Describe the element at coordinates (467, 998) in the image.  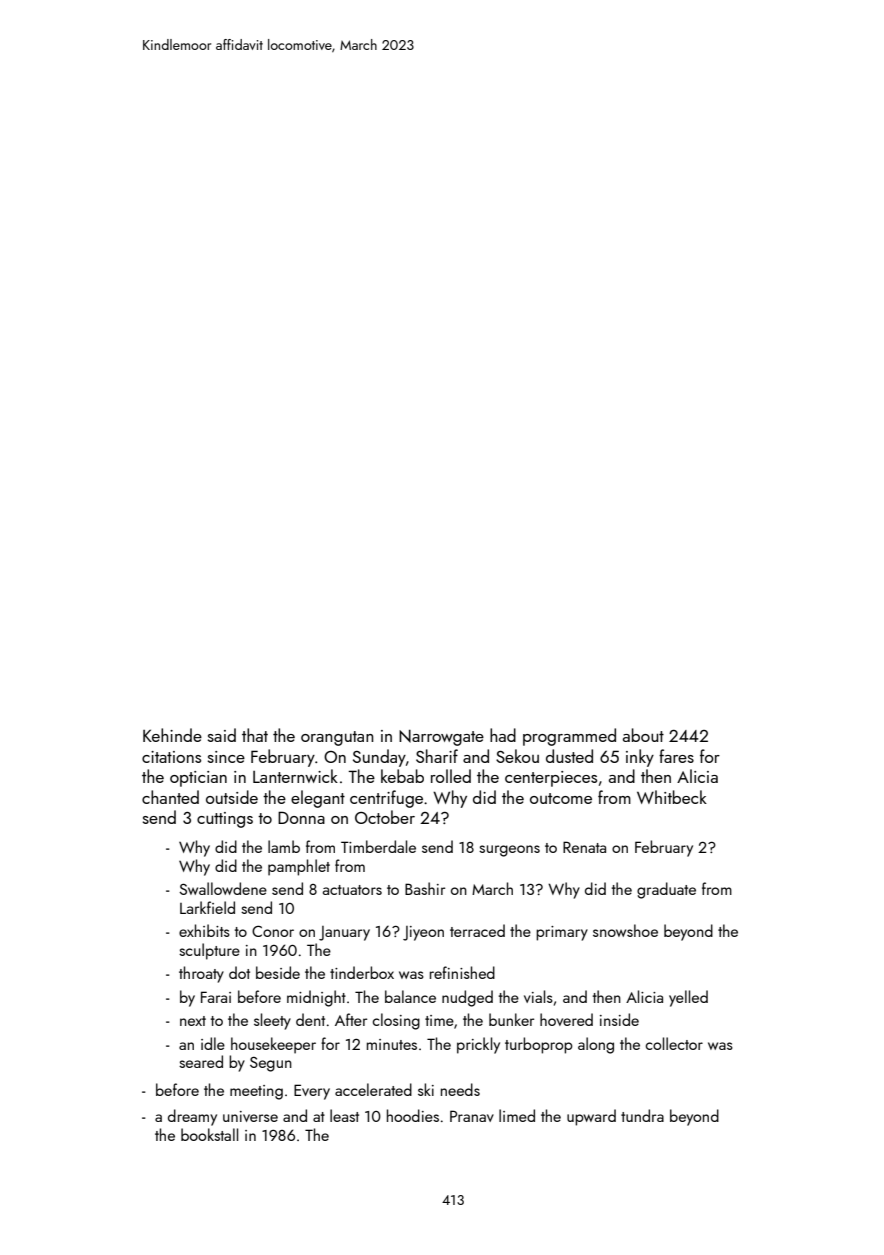
I see `nudged` at that location.
